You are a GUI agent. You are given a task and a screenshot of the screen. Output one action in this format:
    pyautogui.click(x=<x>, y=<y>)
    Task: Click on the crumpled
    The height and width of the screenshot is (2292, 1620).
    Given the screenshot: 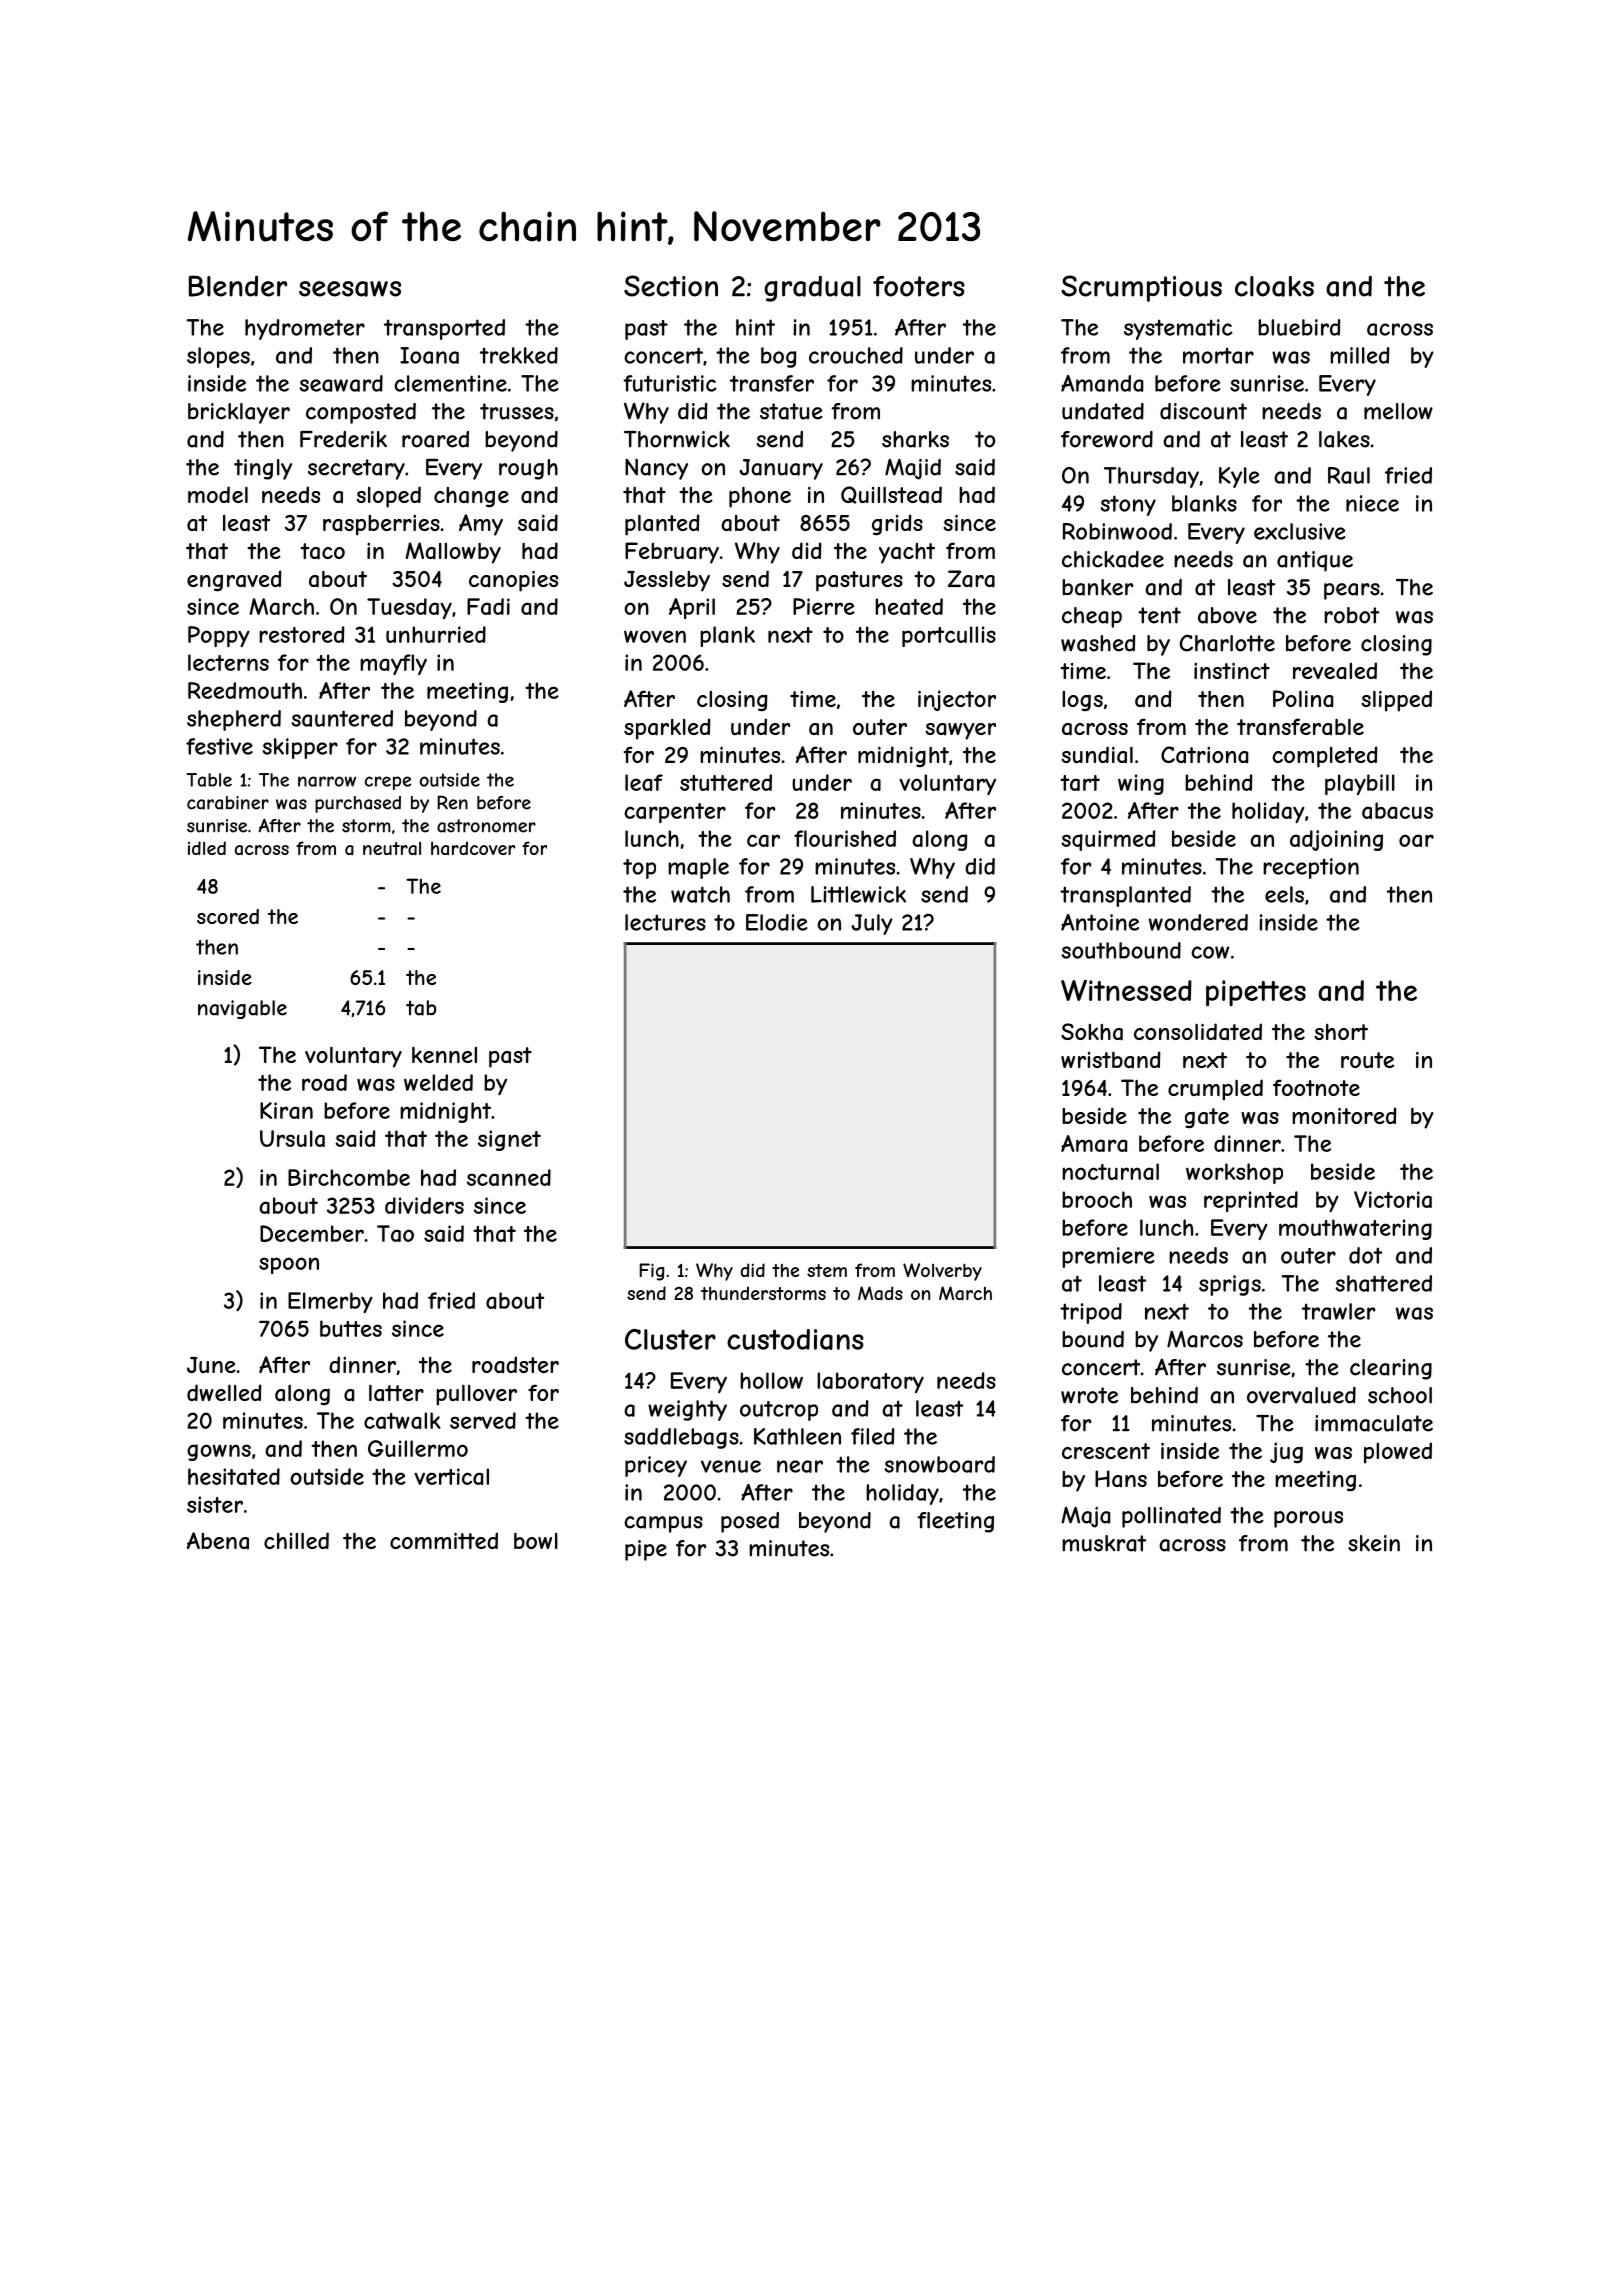 What is the action you would take?
    pyautogui.click(x=1215, y=1090)
